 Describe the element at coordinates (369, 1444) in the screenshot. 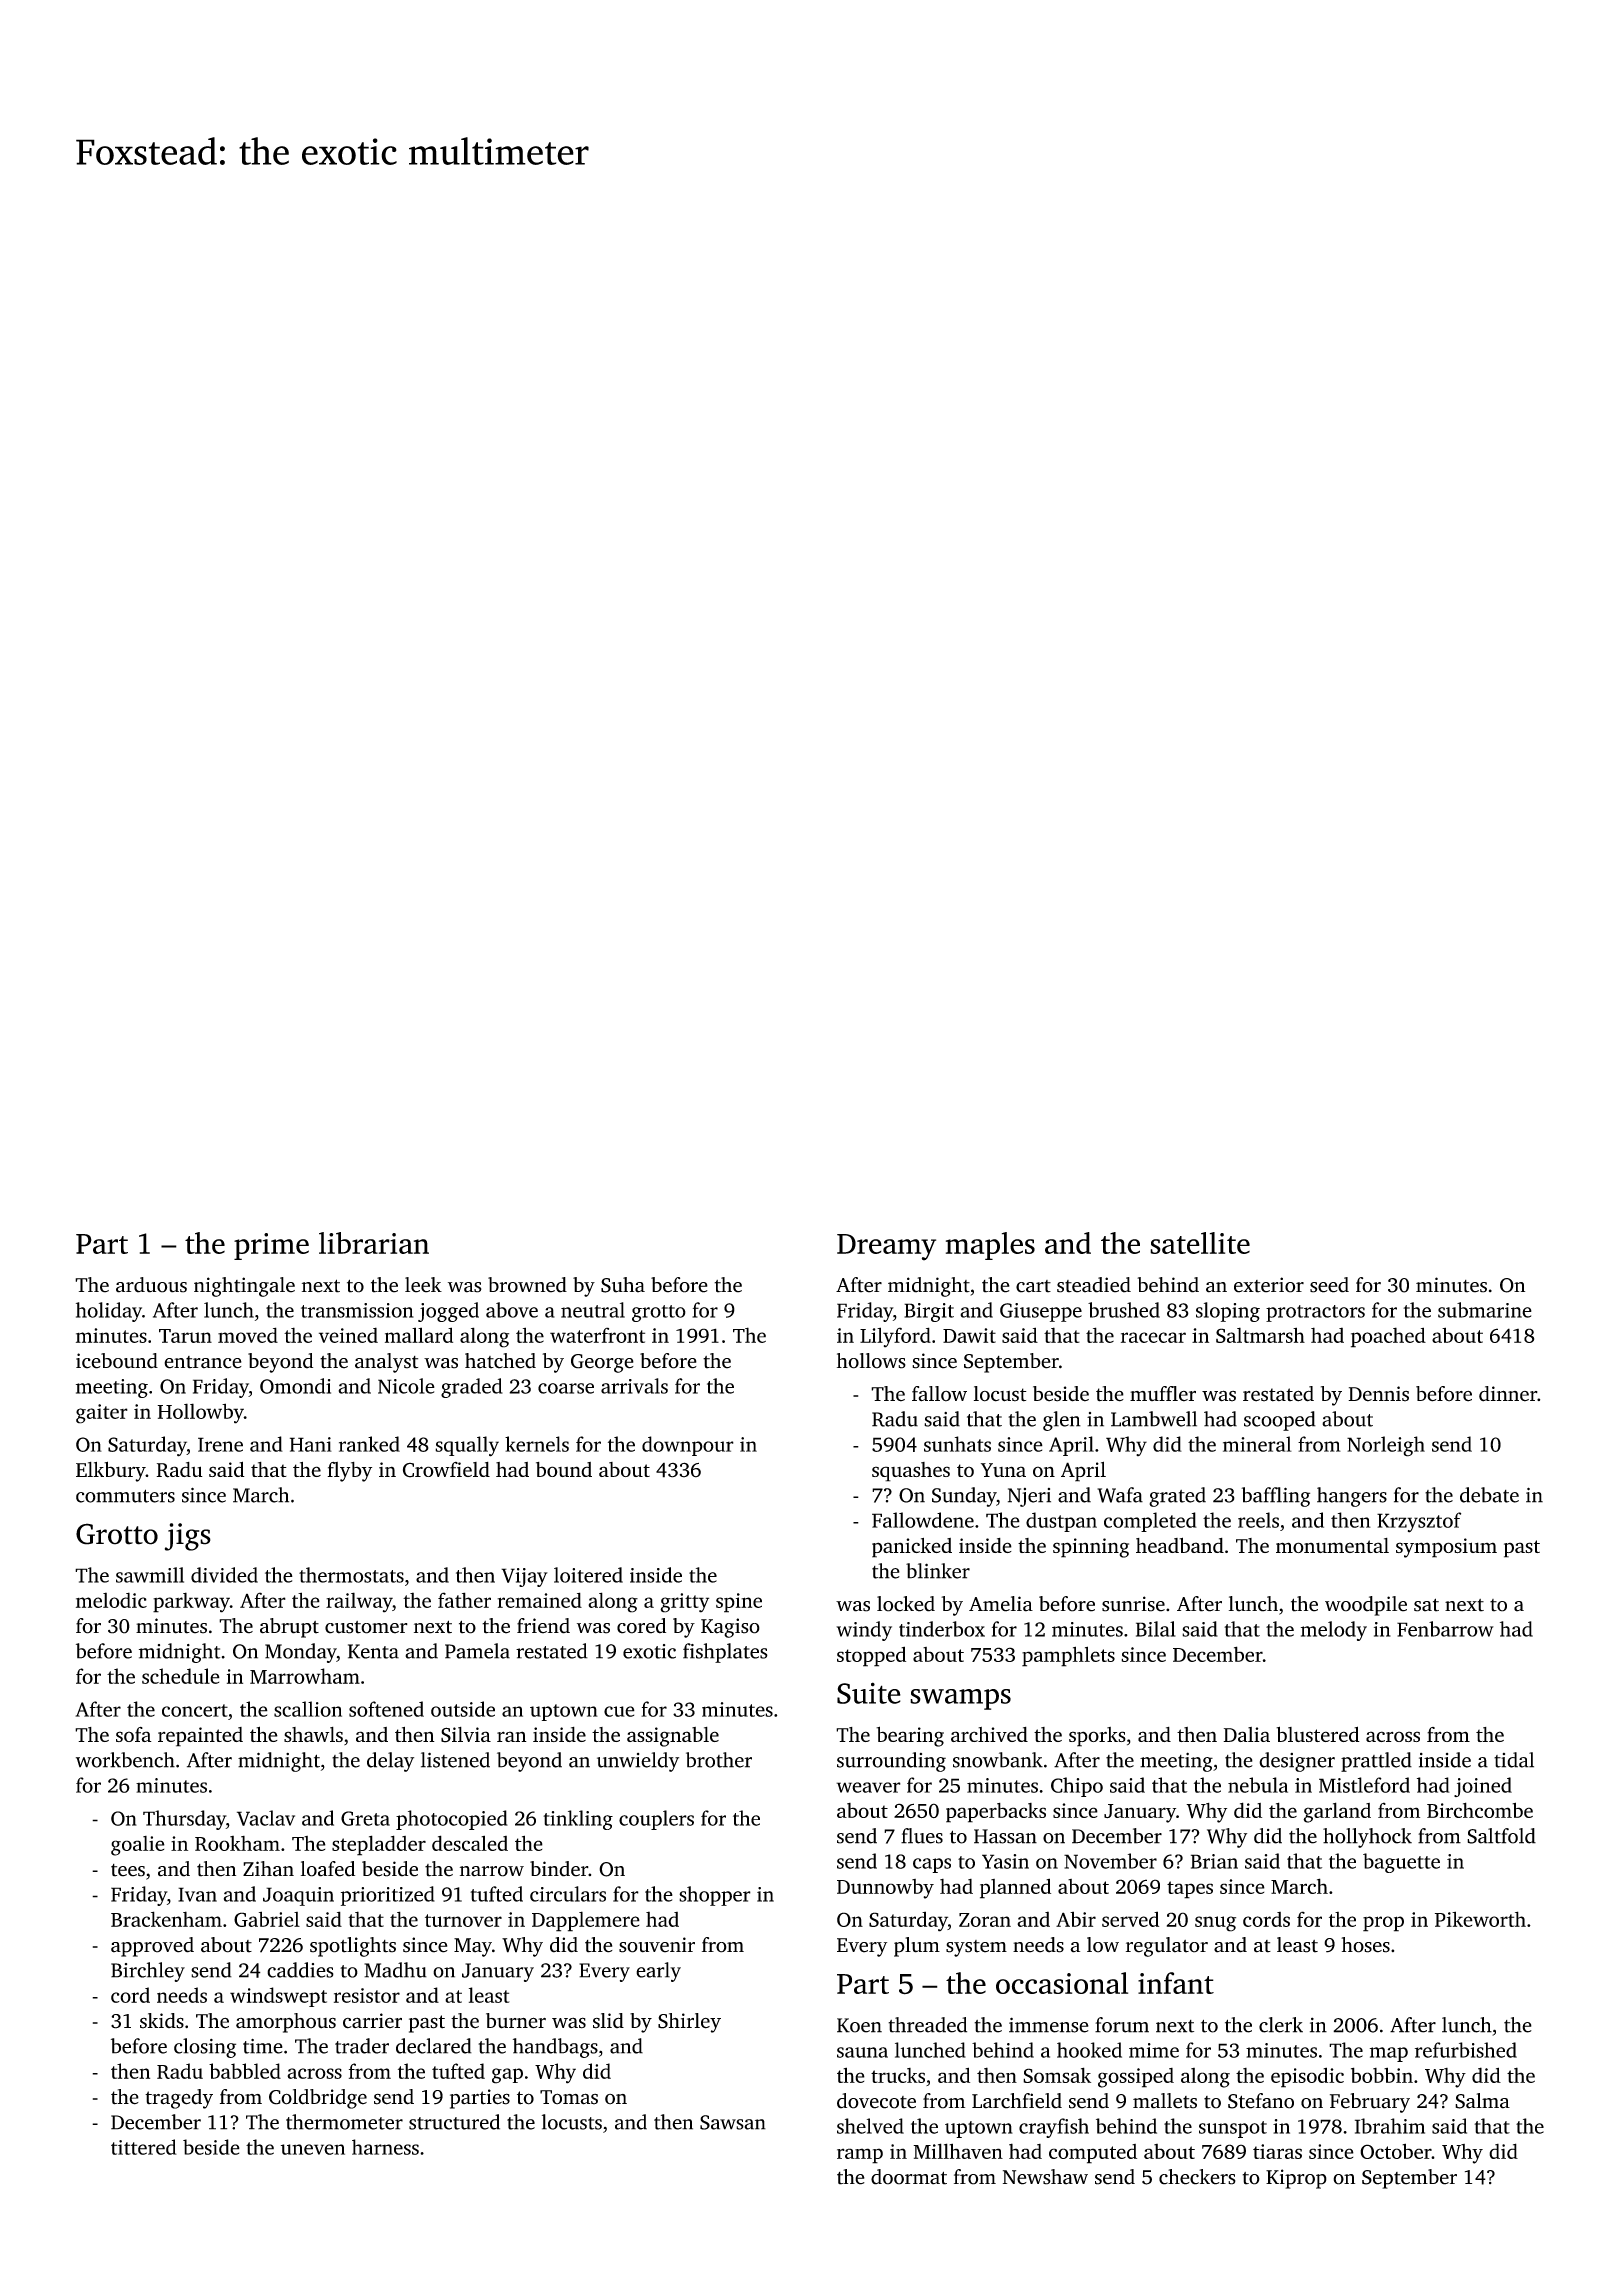

I see `ranked` at that location.
